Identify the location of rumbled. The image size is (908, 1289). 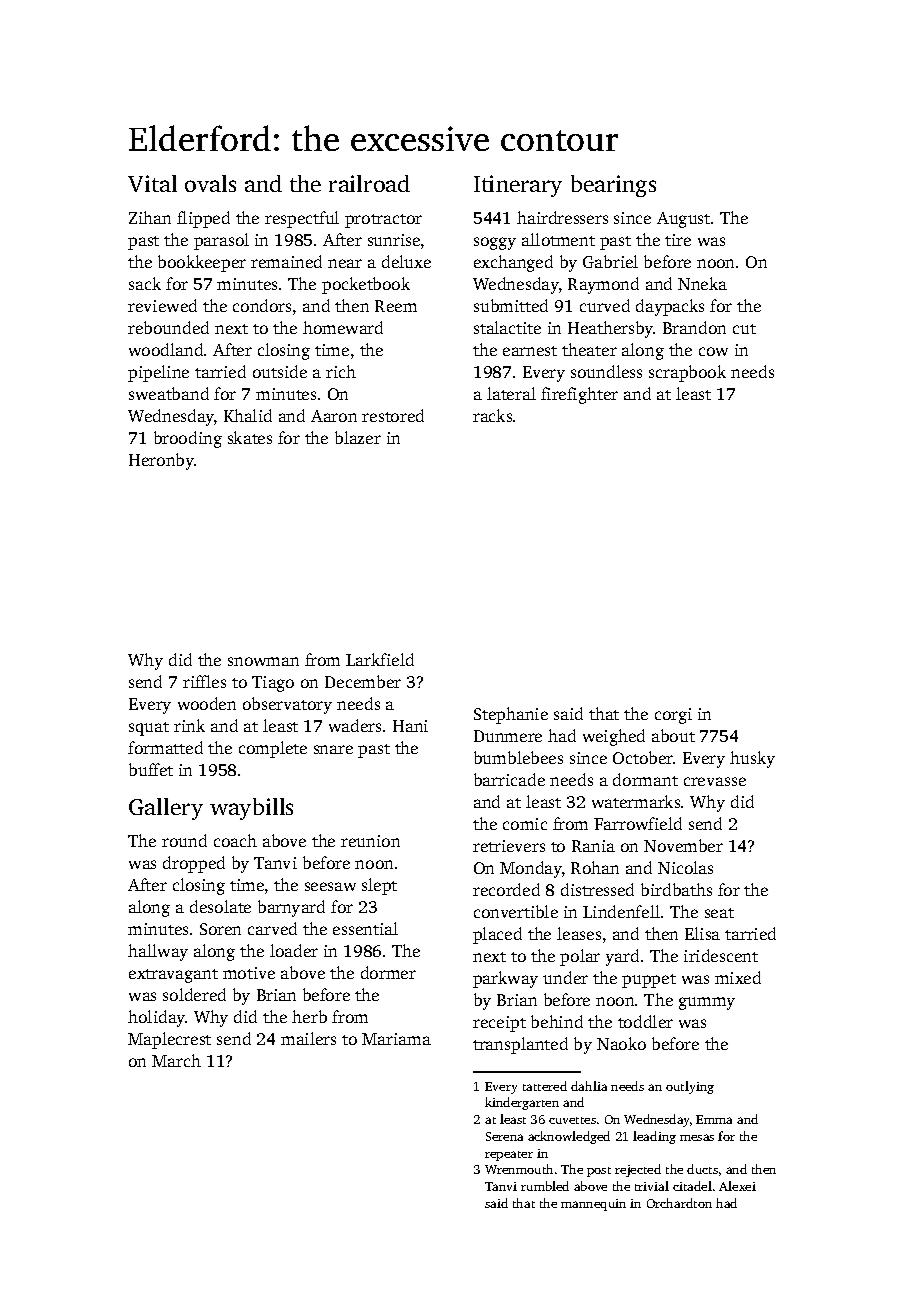
(545, 1186).
